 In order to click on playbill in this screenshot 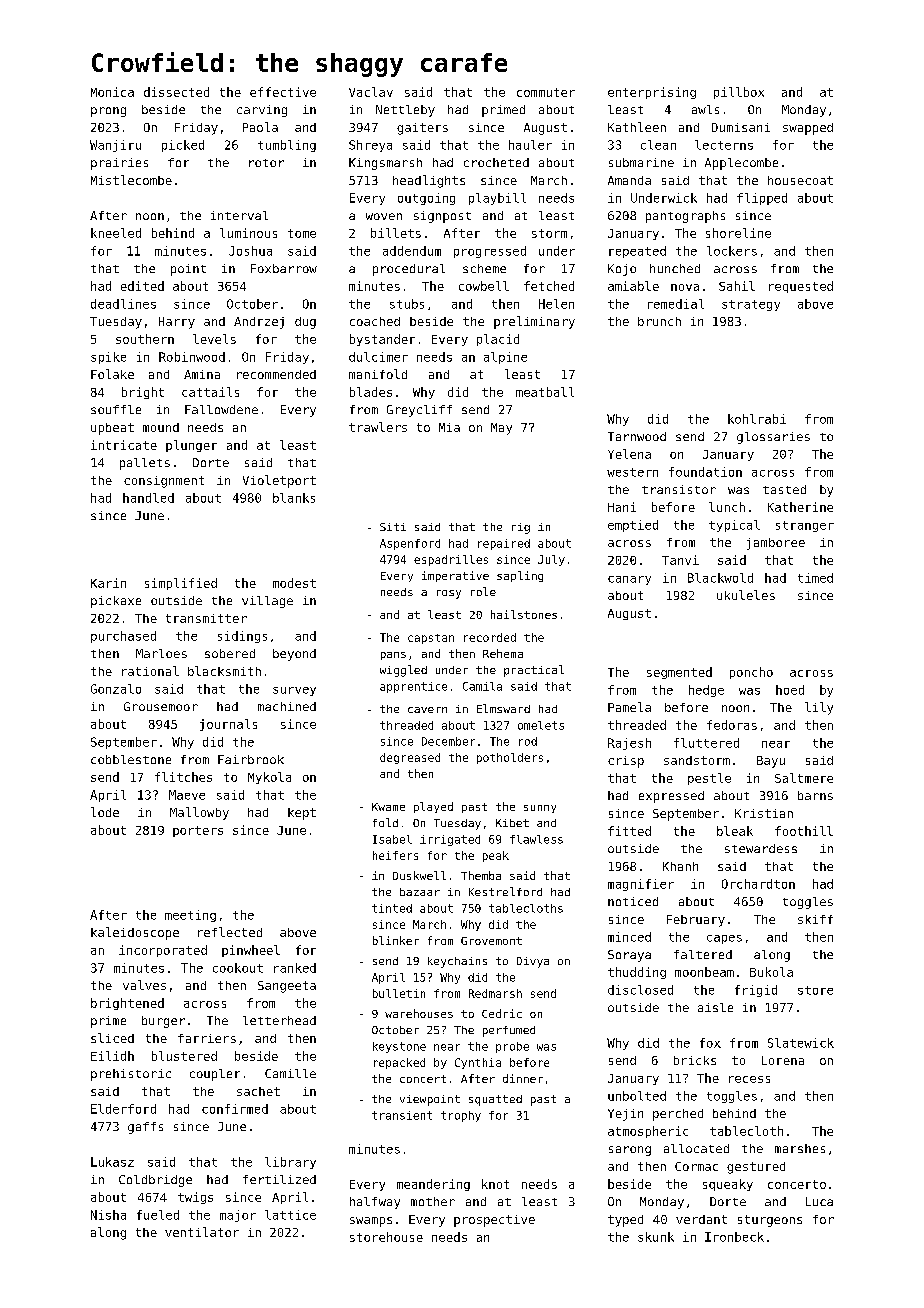, I will do `click(497, 199)`.
